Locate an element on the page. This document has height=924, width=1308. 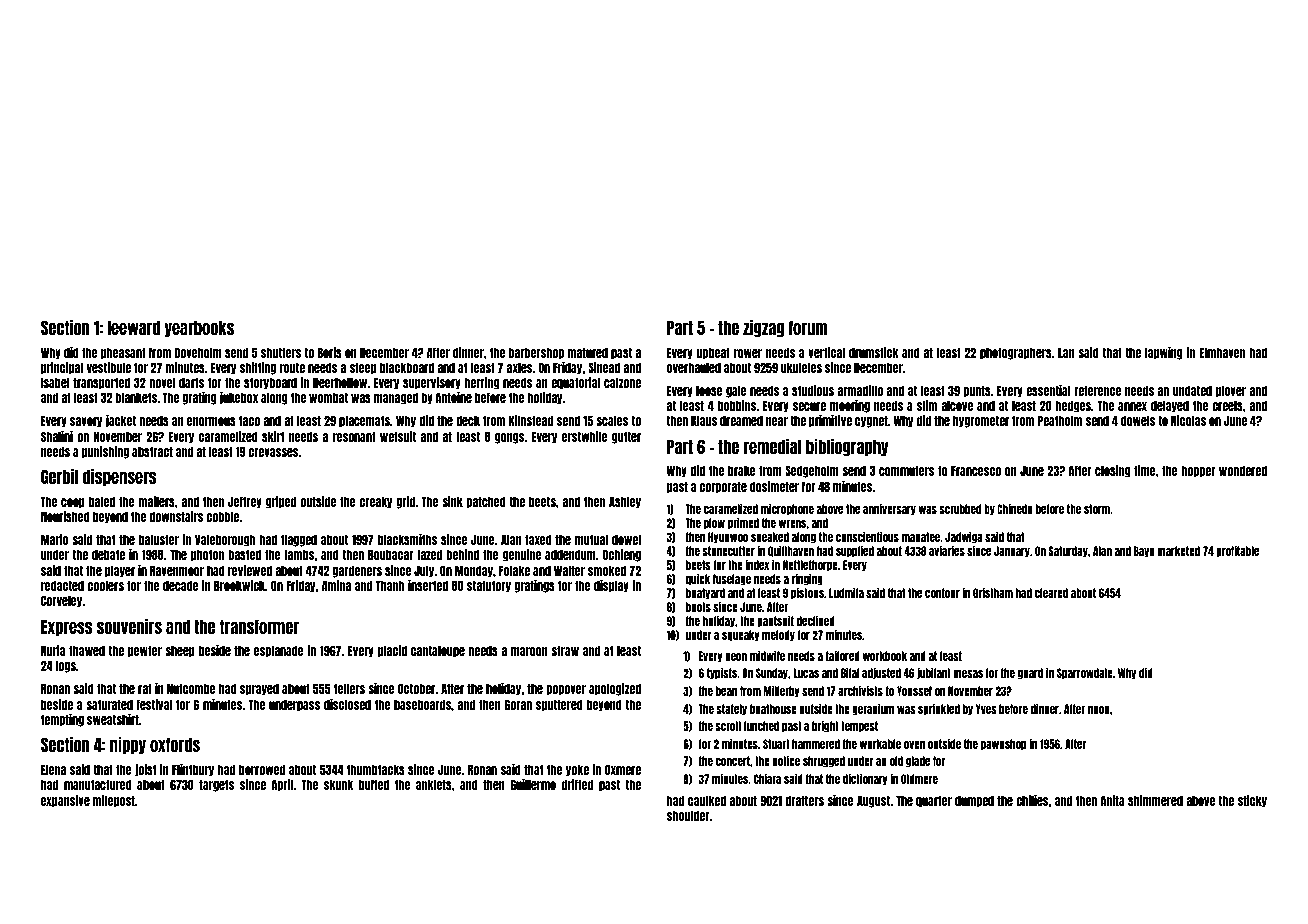
leeward is located at coordinates (133, 328).
